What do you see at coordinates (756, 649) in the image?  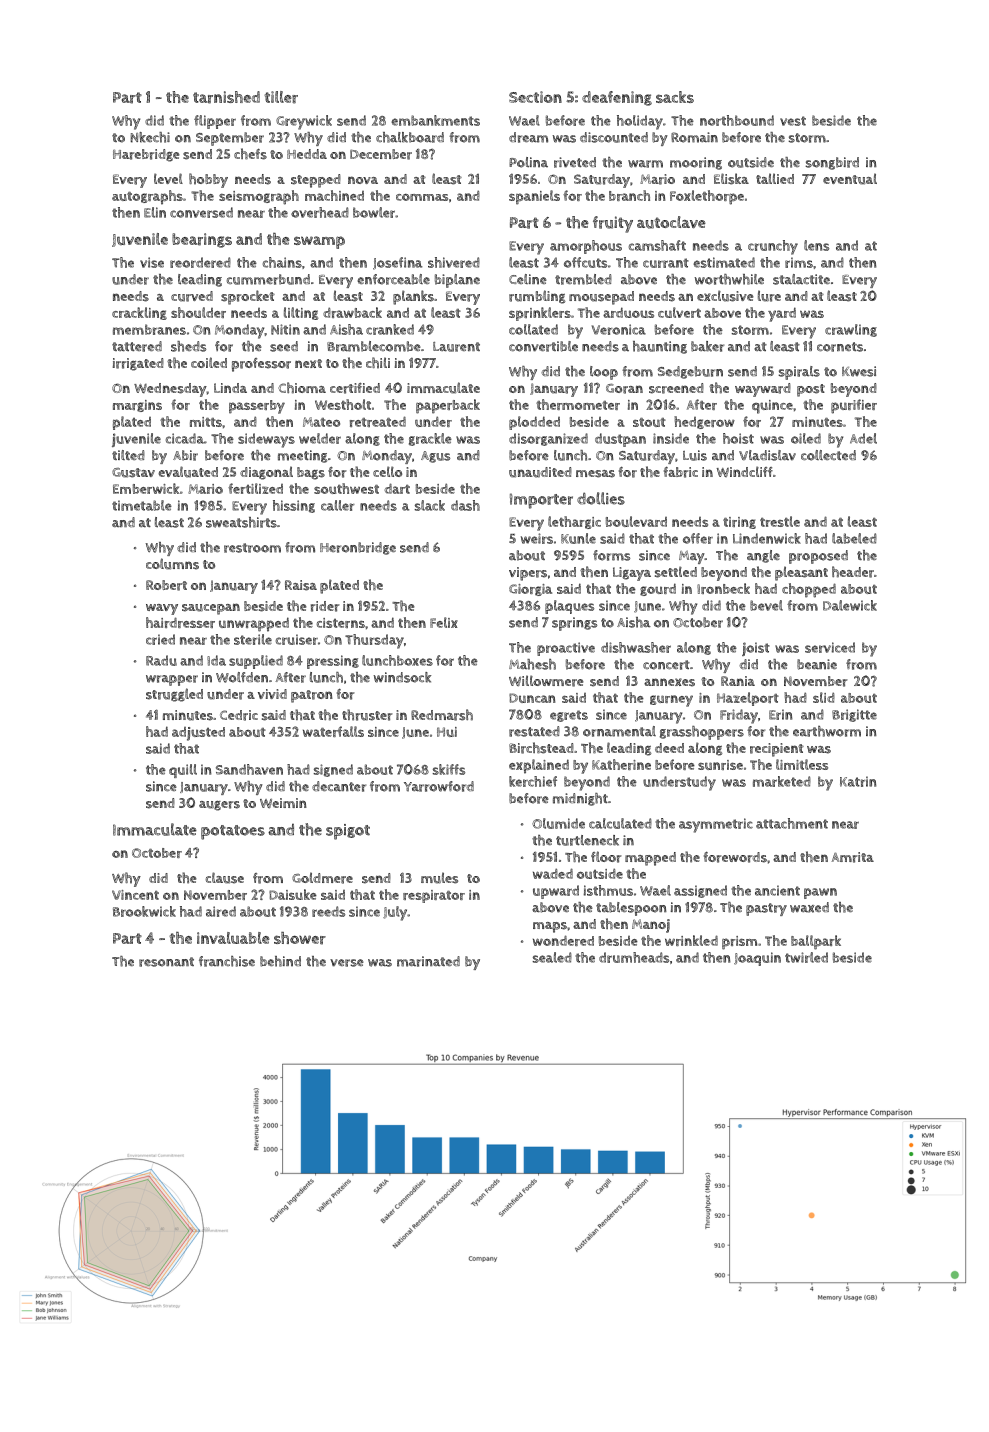 I see `joist` at bounding box center [756, 649].
